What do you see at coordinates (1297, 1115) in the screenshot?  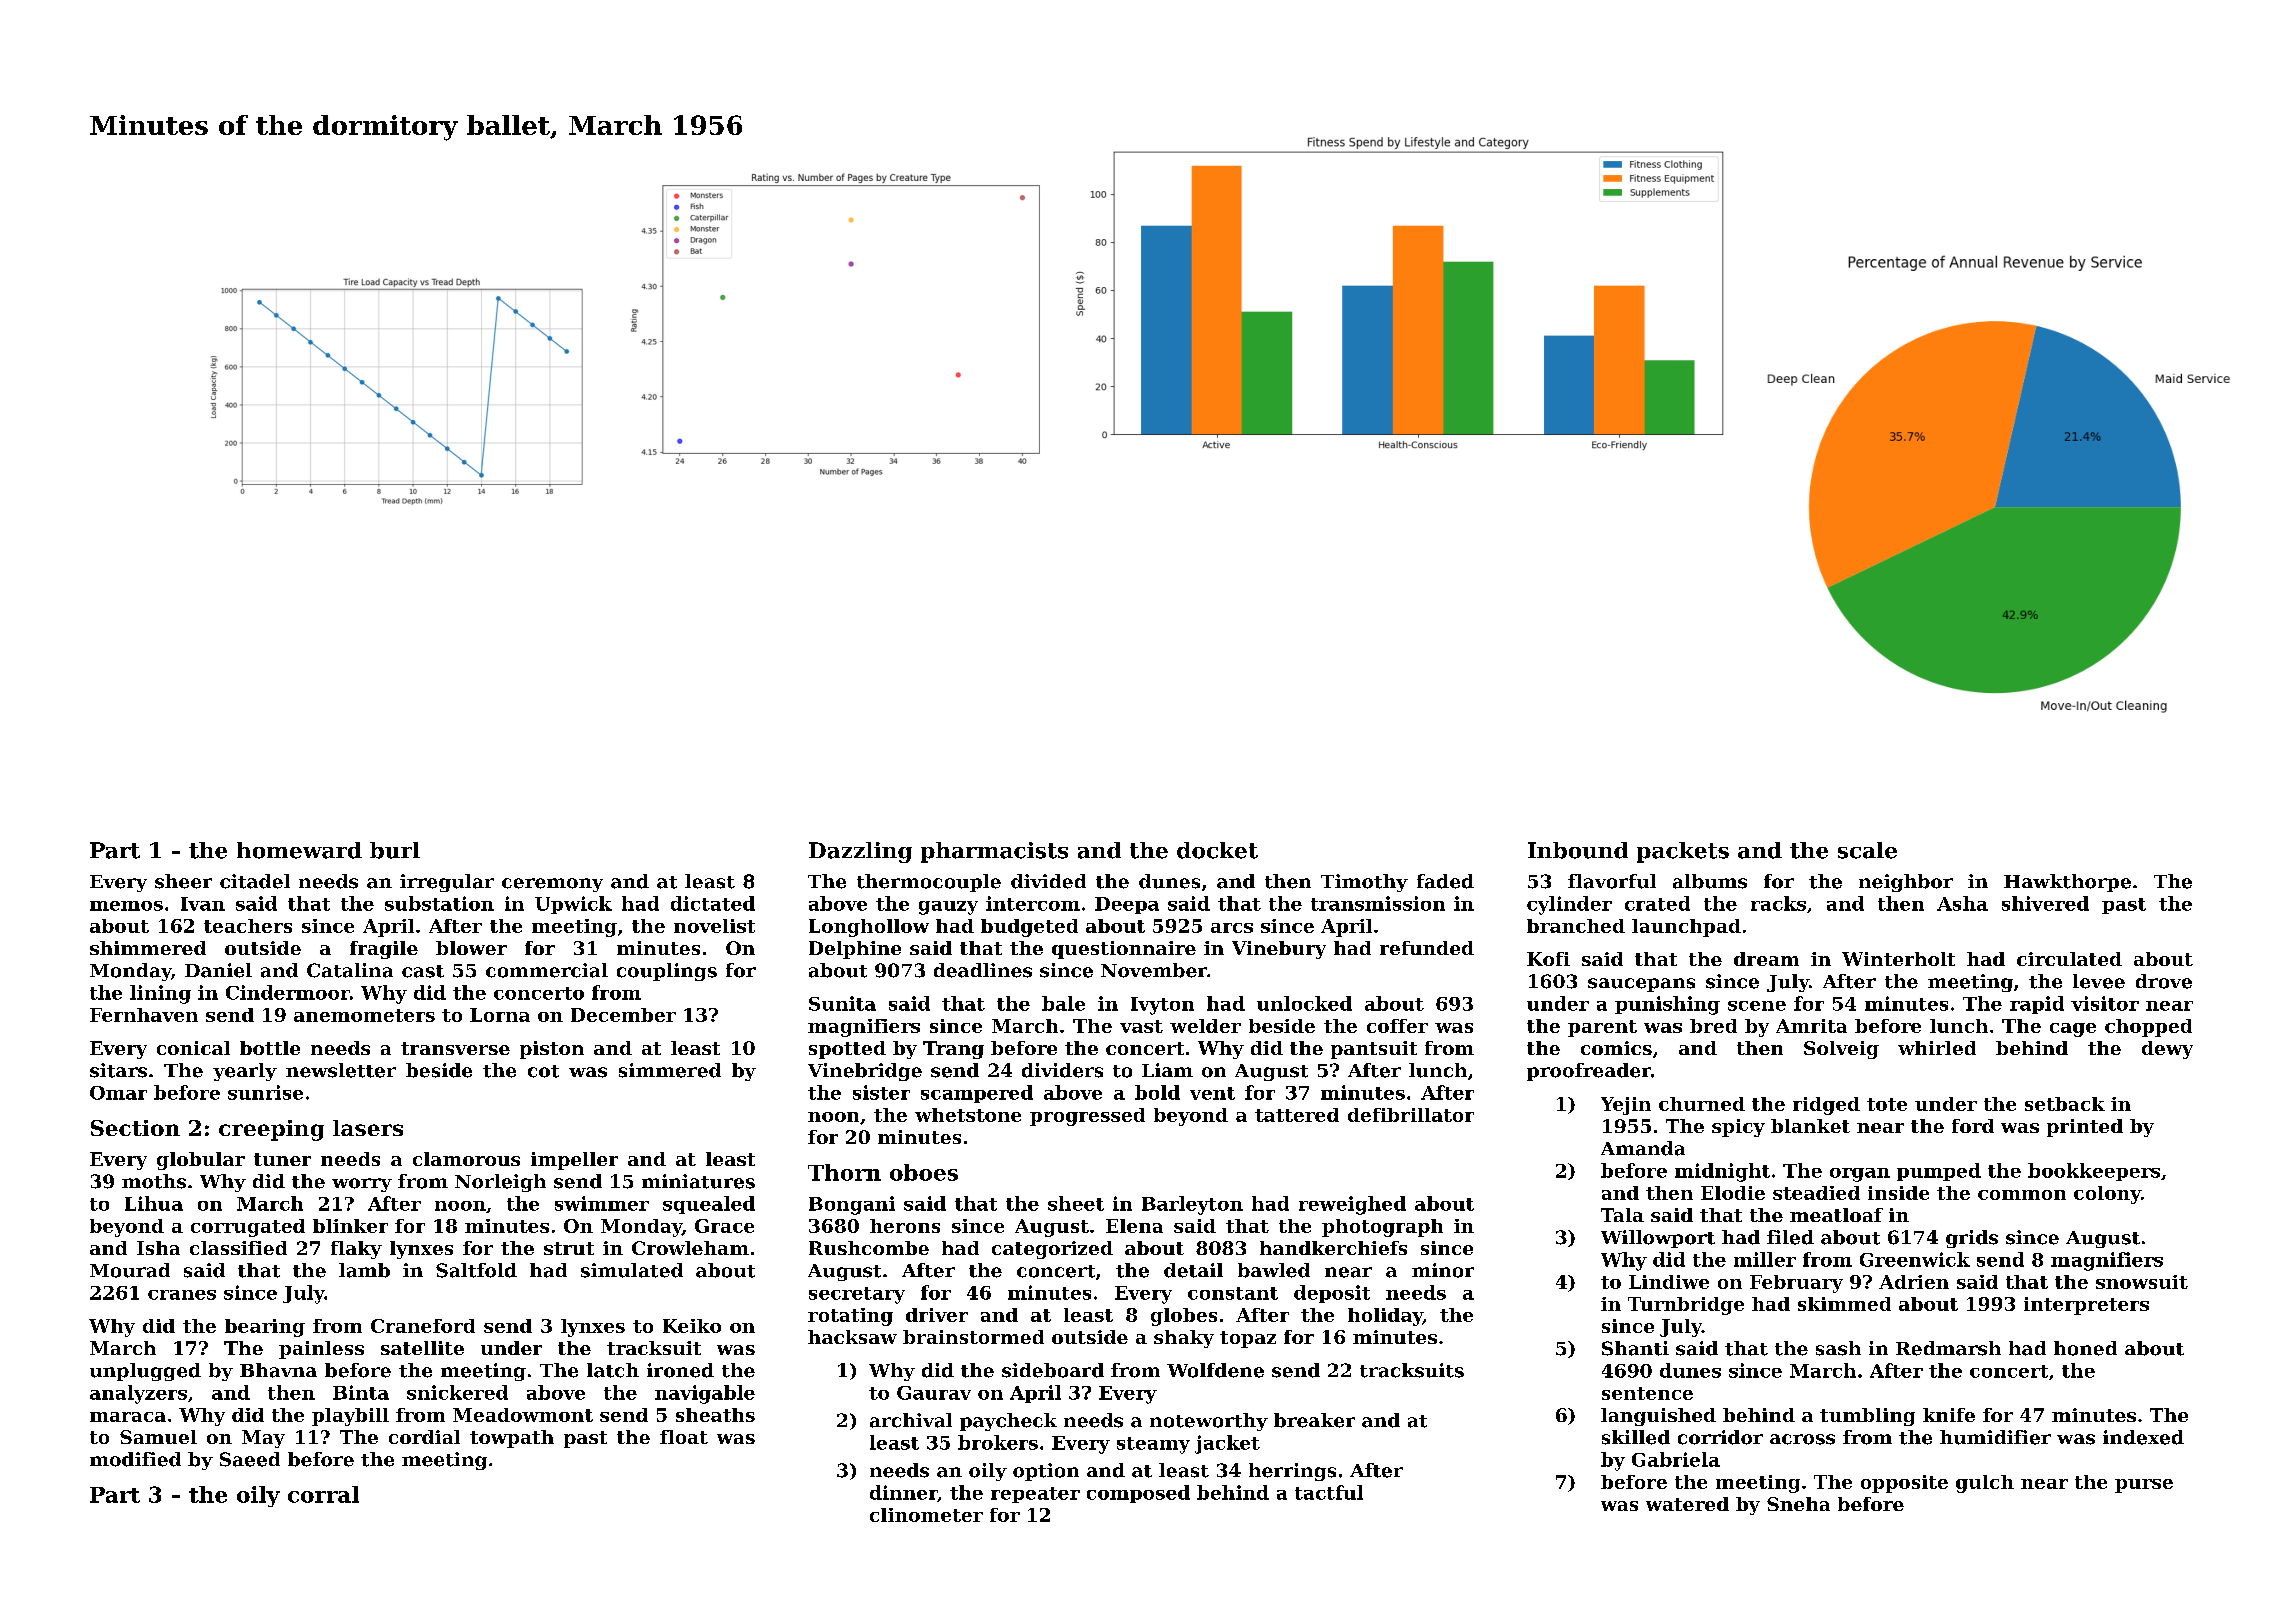 I see `tattered` at bounding box center [1297, 1115].
